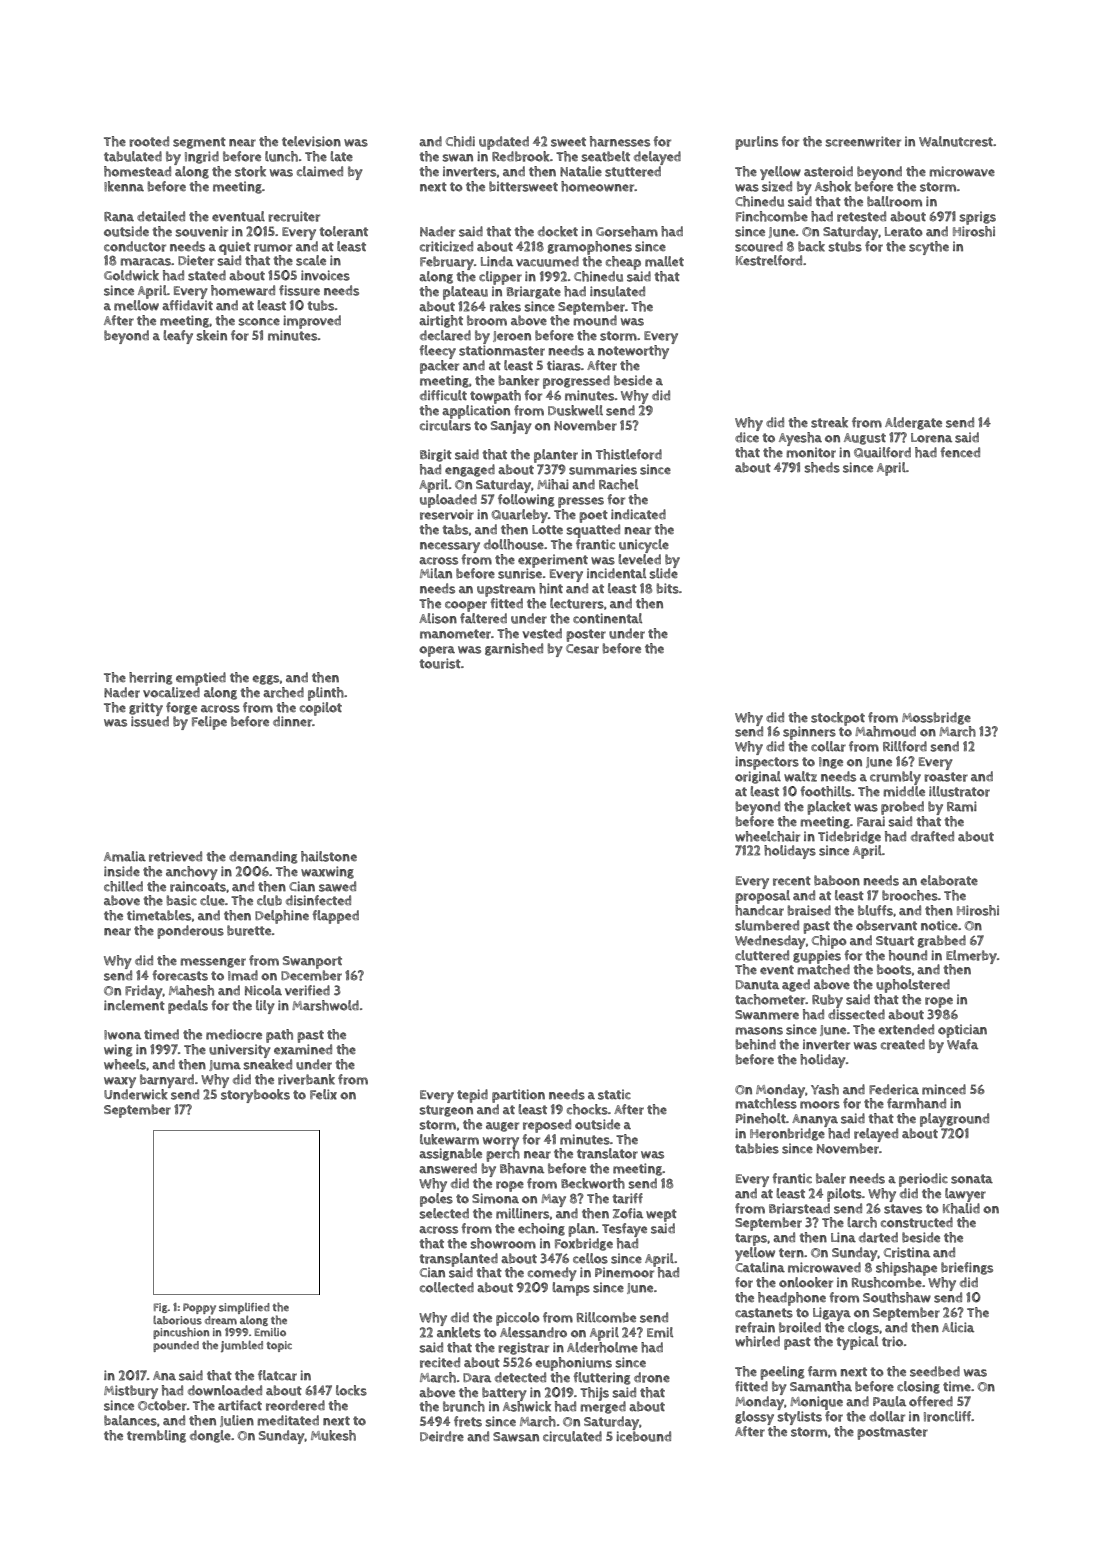 This screenshot has height=1561, width=1104. What do you see at coordinates (581, 171) in the screenshot?
I see `Natalie` at bounding box center [581, 171].
